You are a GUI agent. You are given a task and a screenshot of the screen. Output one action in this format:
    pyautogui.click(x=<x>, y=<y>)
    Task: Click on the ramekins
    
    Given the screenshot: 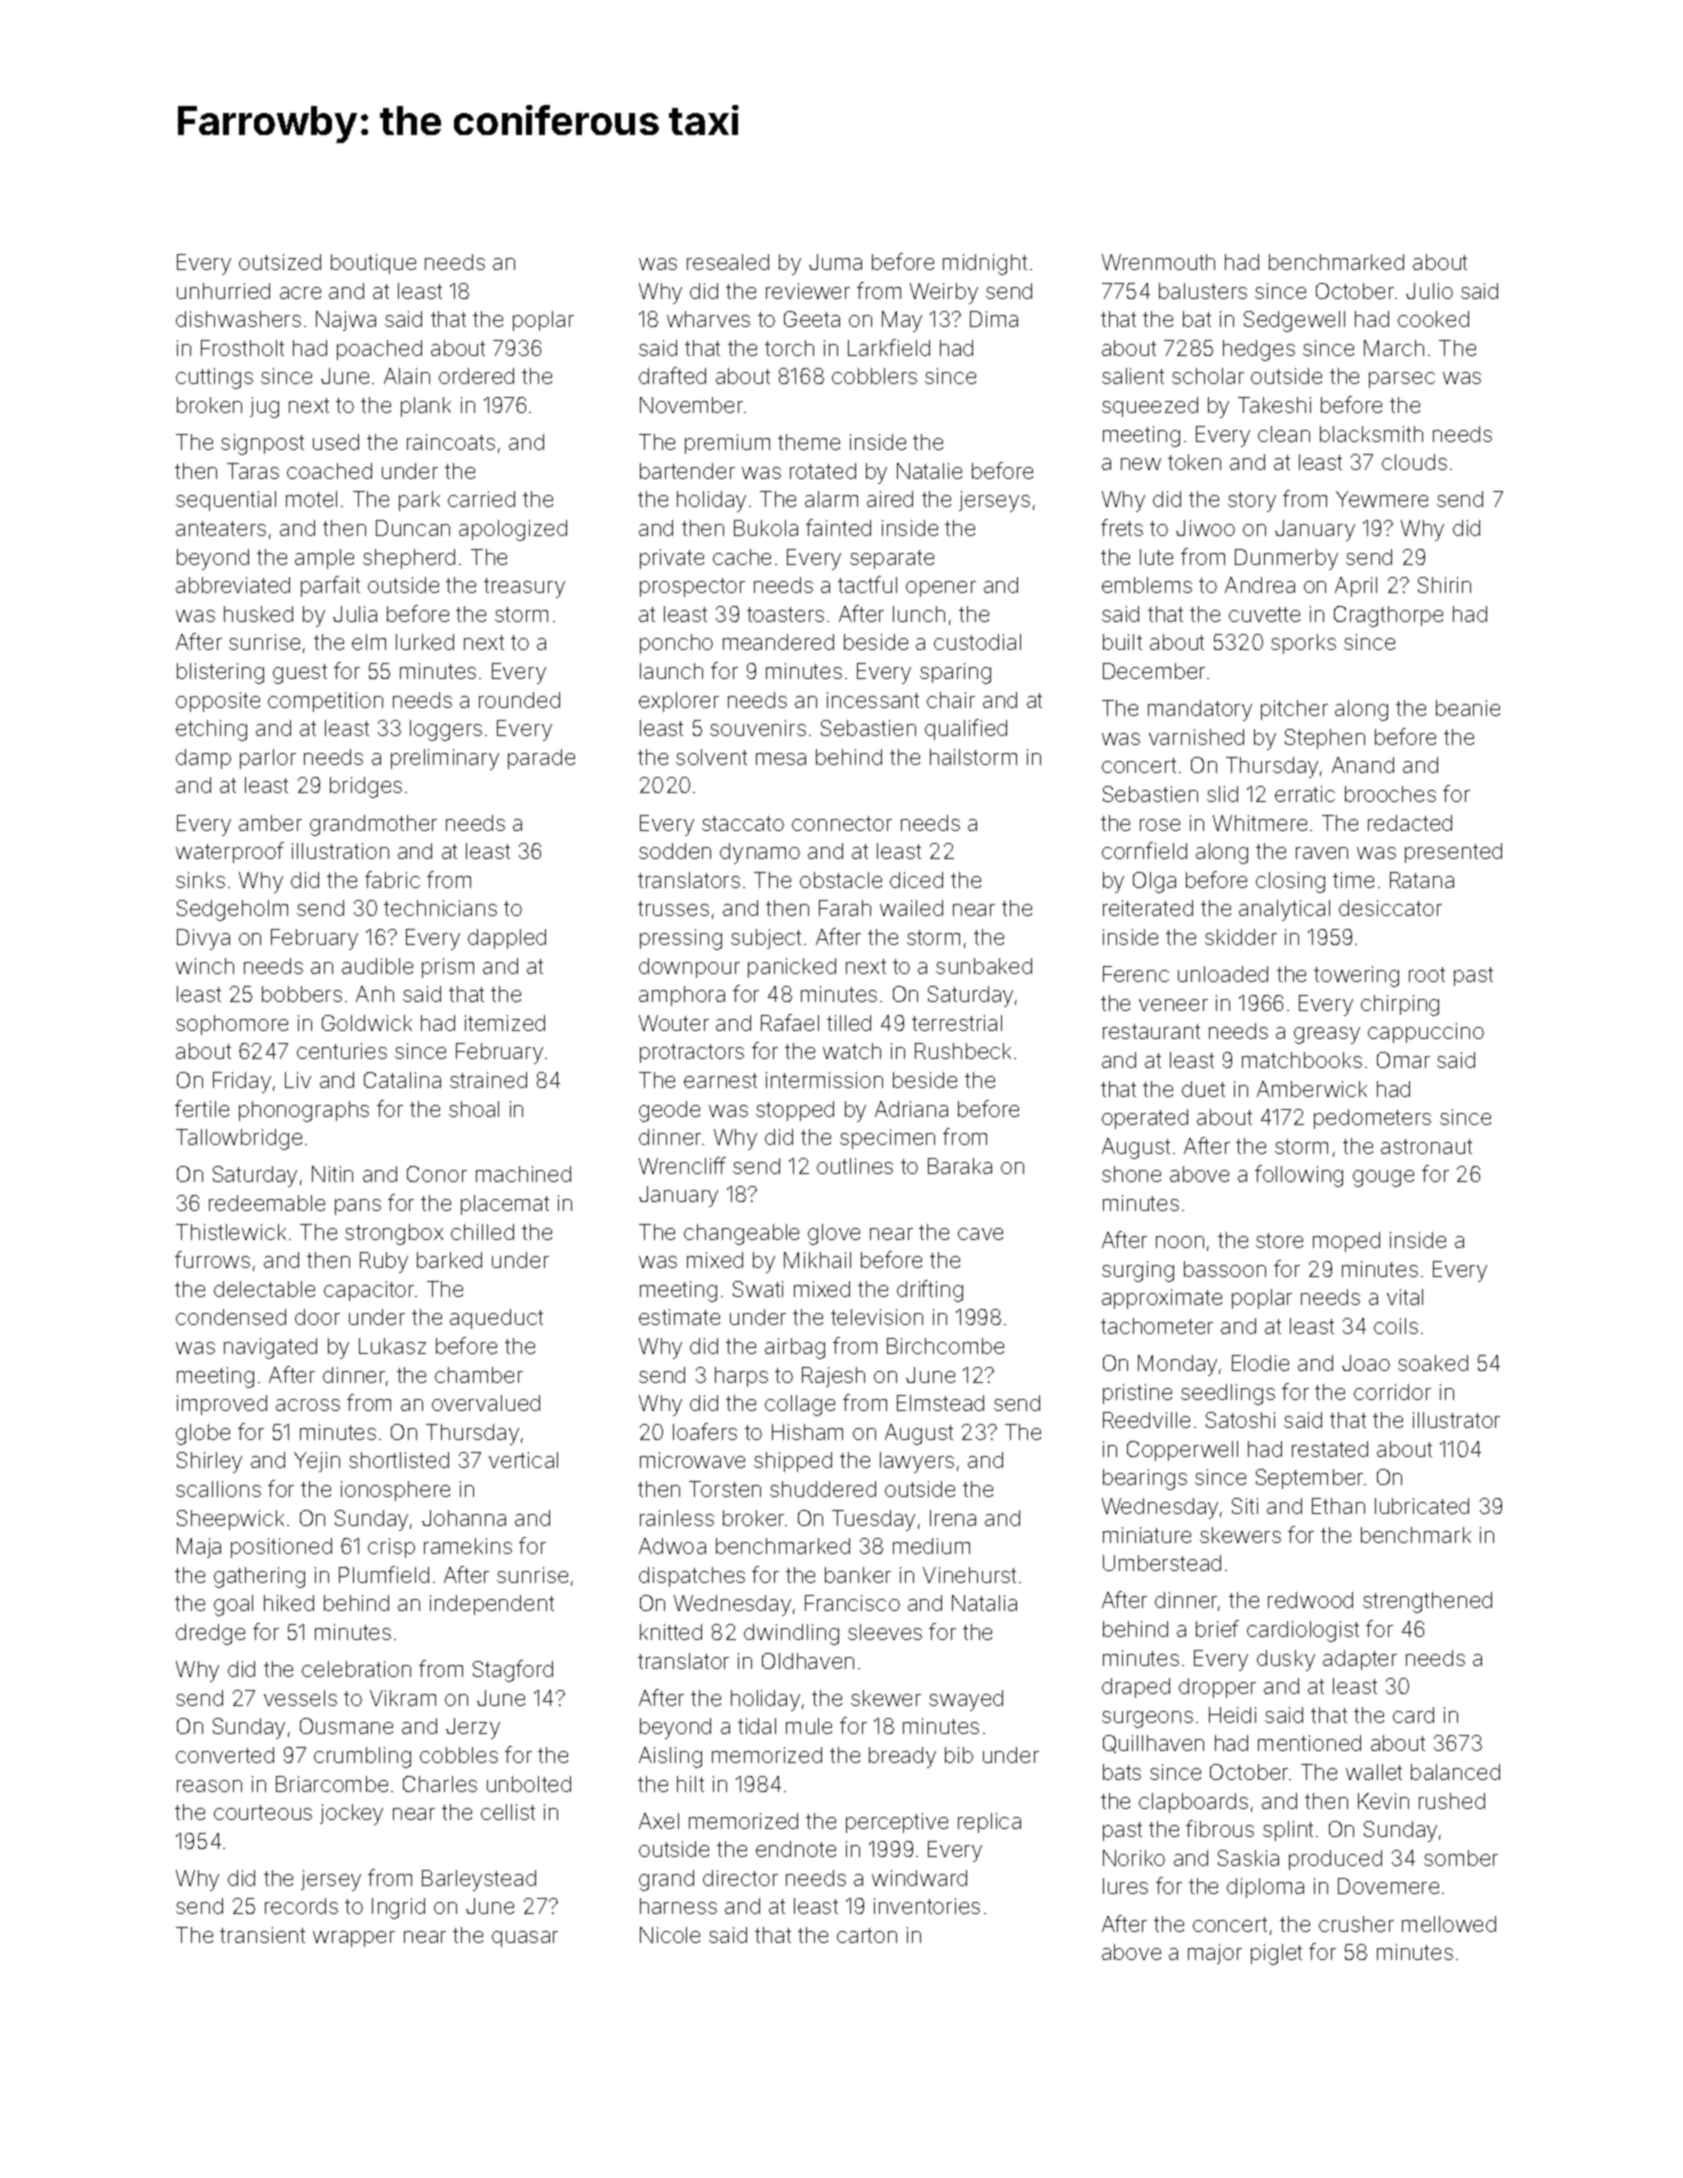 What is the action you would take?
    pyautogui.click(x=468, y=1546)
